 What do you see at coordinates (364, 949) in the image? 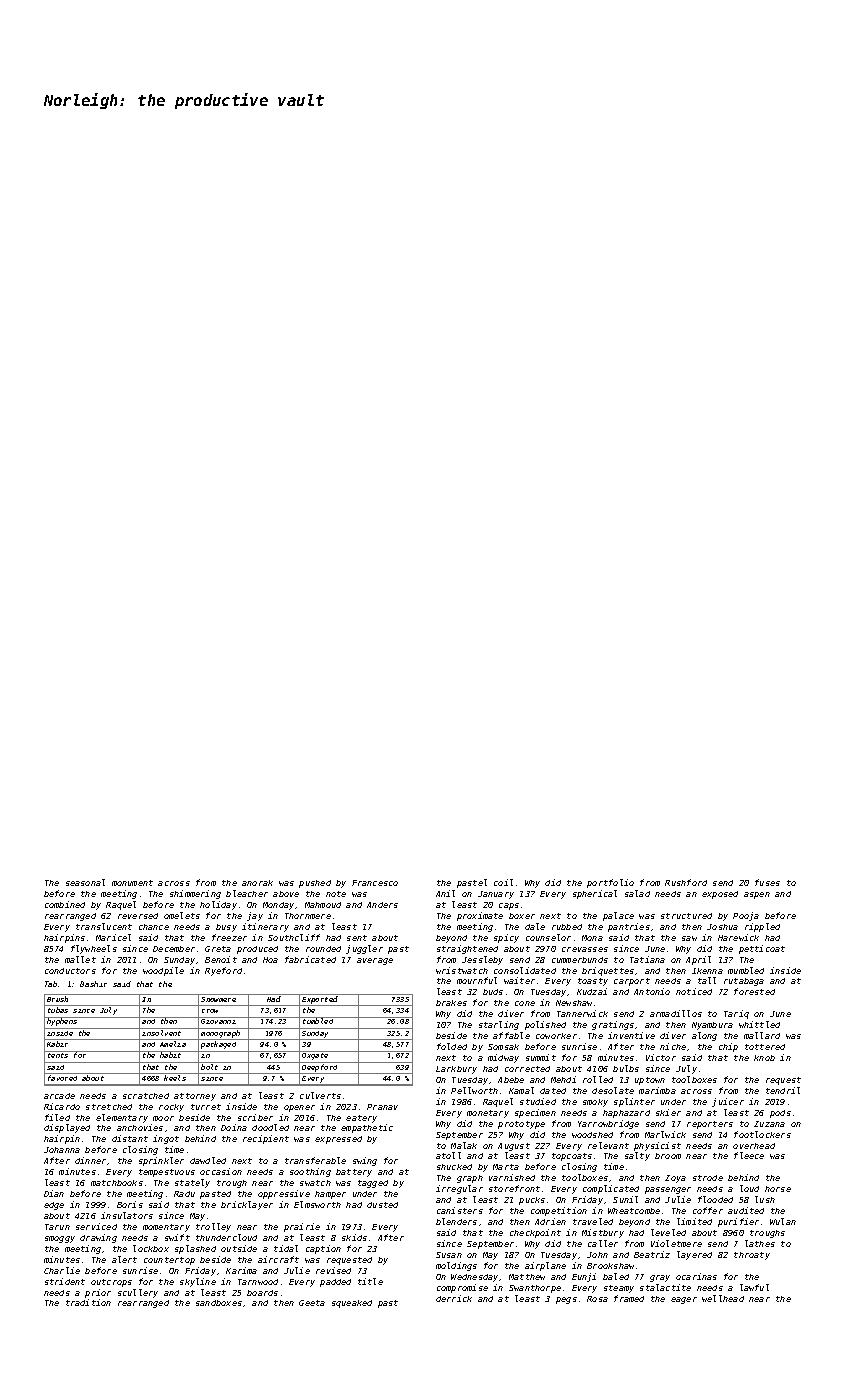
I see `juggler` at bounding box center [364, 949].
